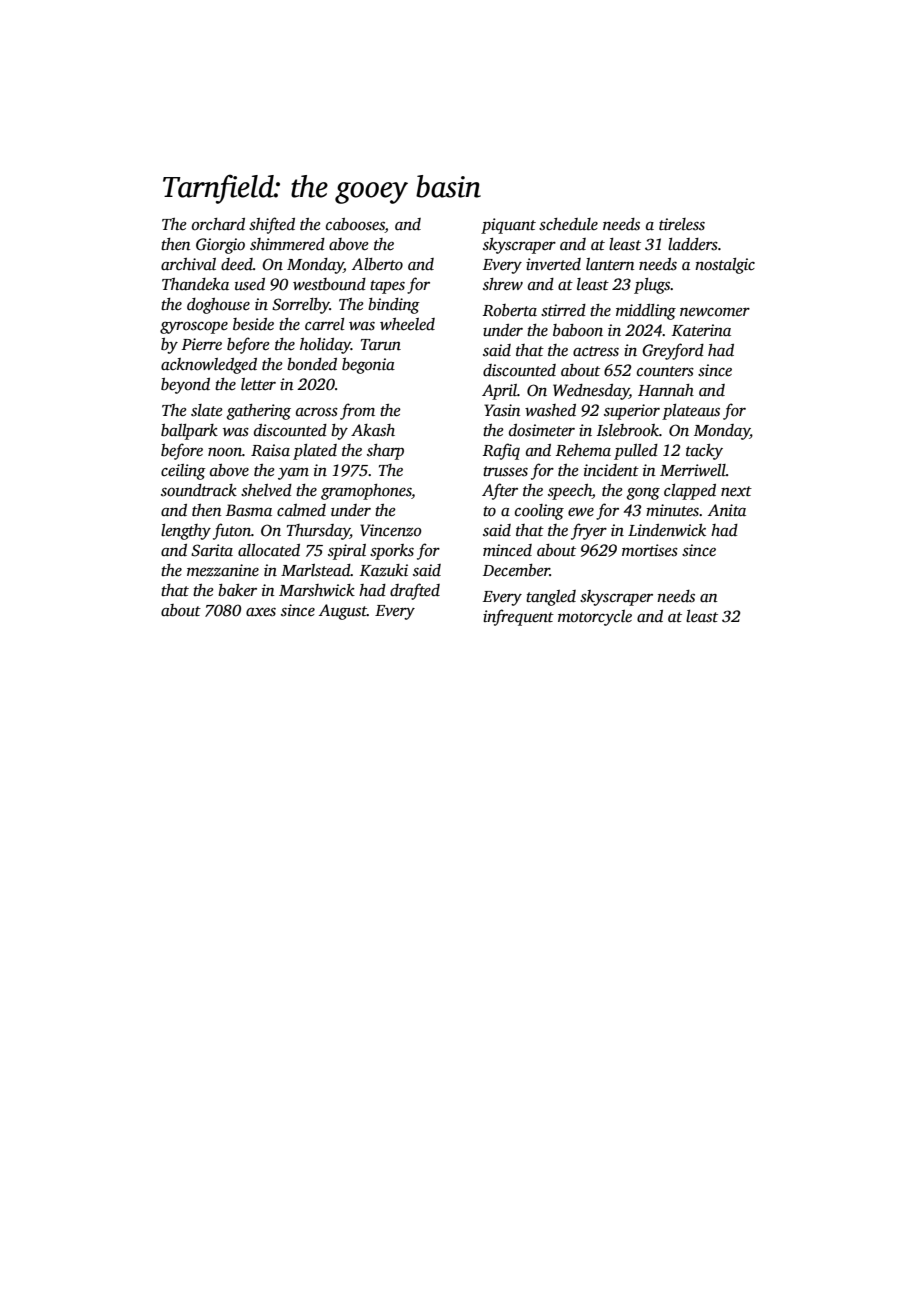  Describe the element at coordinates (189, 432) in the screenshot. I see `ballpark` at that location.
